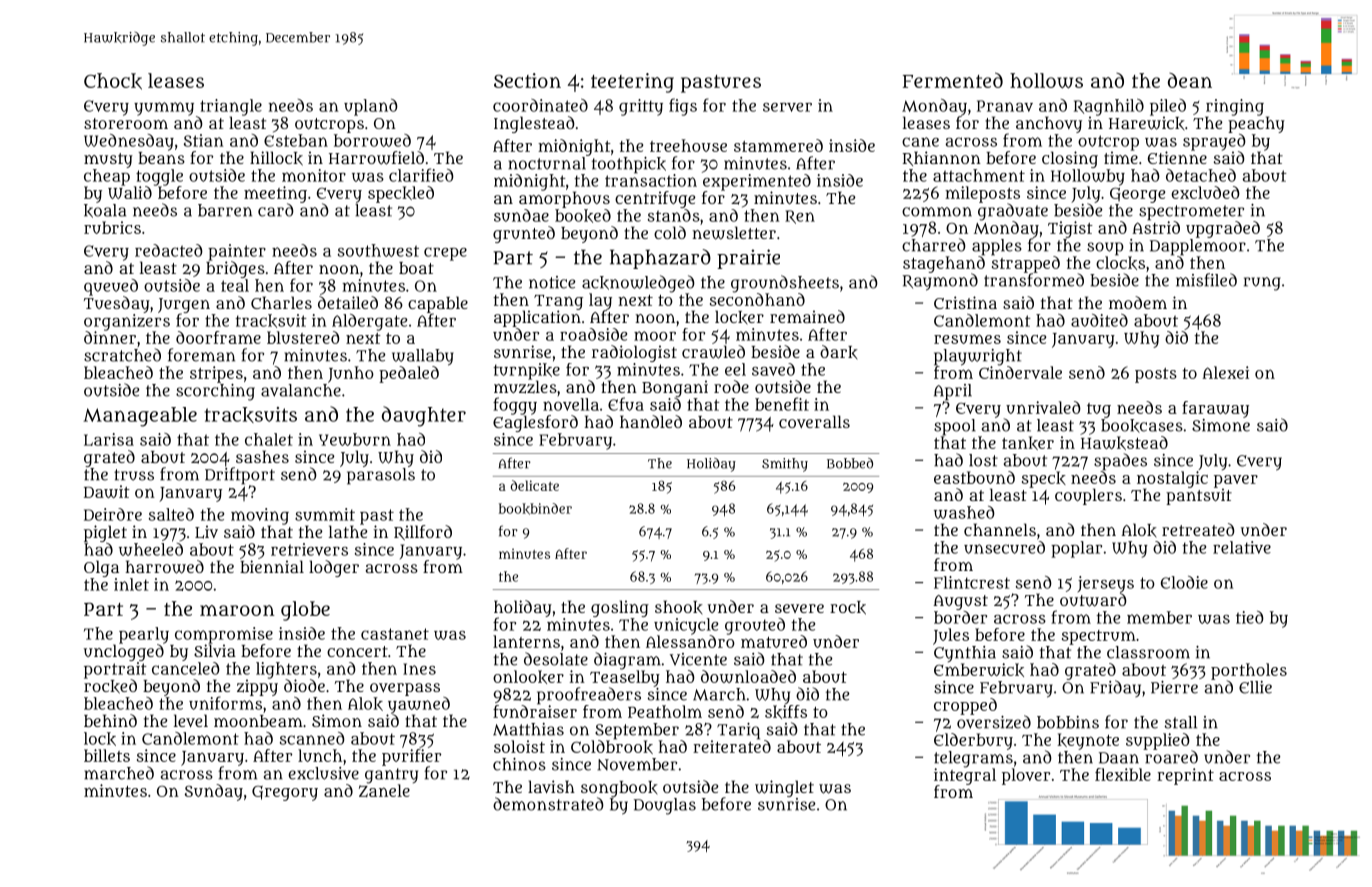 This screenshot has width=1372, height=887. What do you see at coordinates (206, 532) in the screenshot?
I see `Liv` at bounding box center [206, 532].
